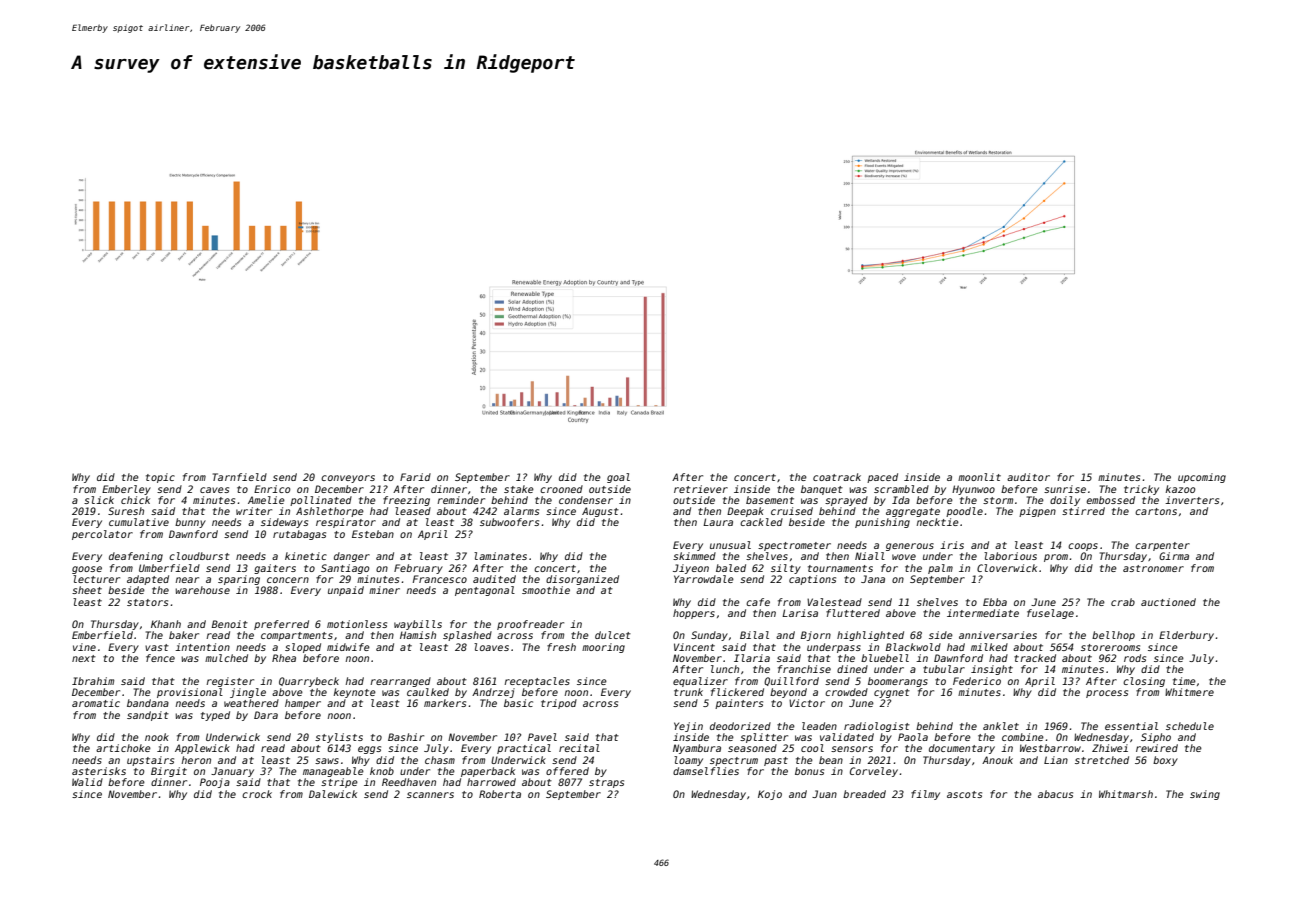 This document has height=924, width=1308. Describe the element at coordinates (944, 669) in the document. I see `tubular` at that location.
